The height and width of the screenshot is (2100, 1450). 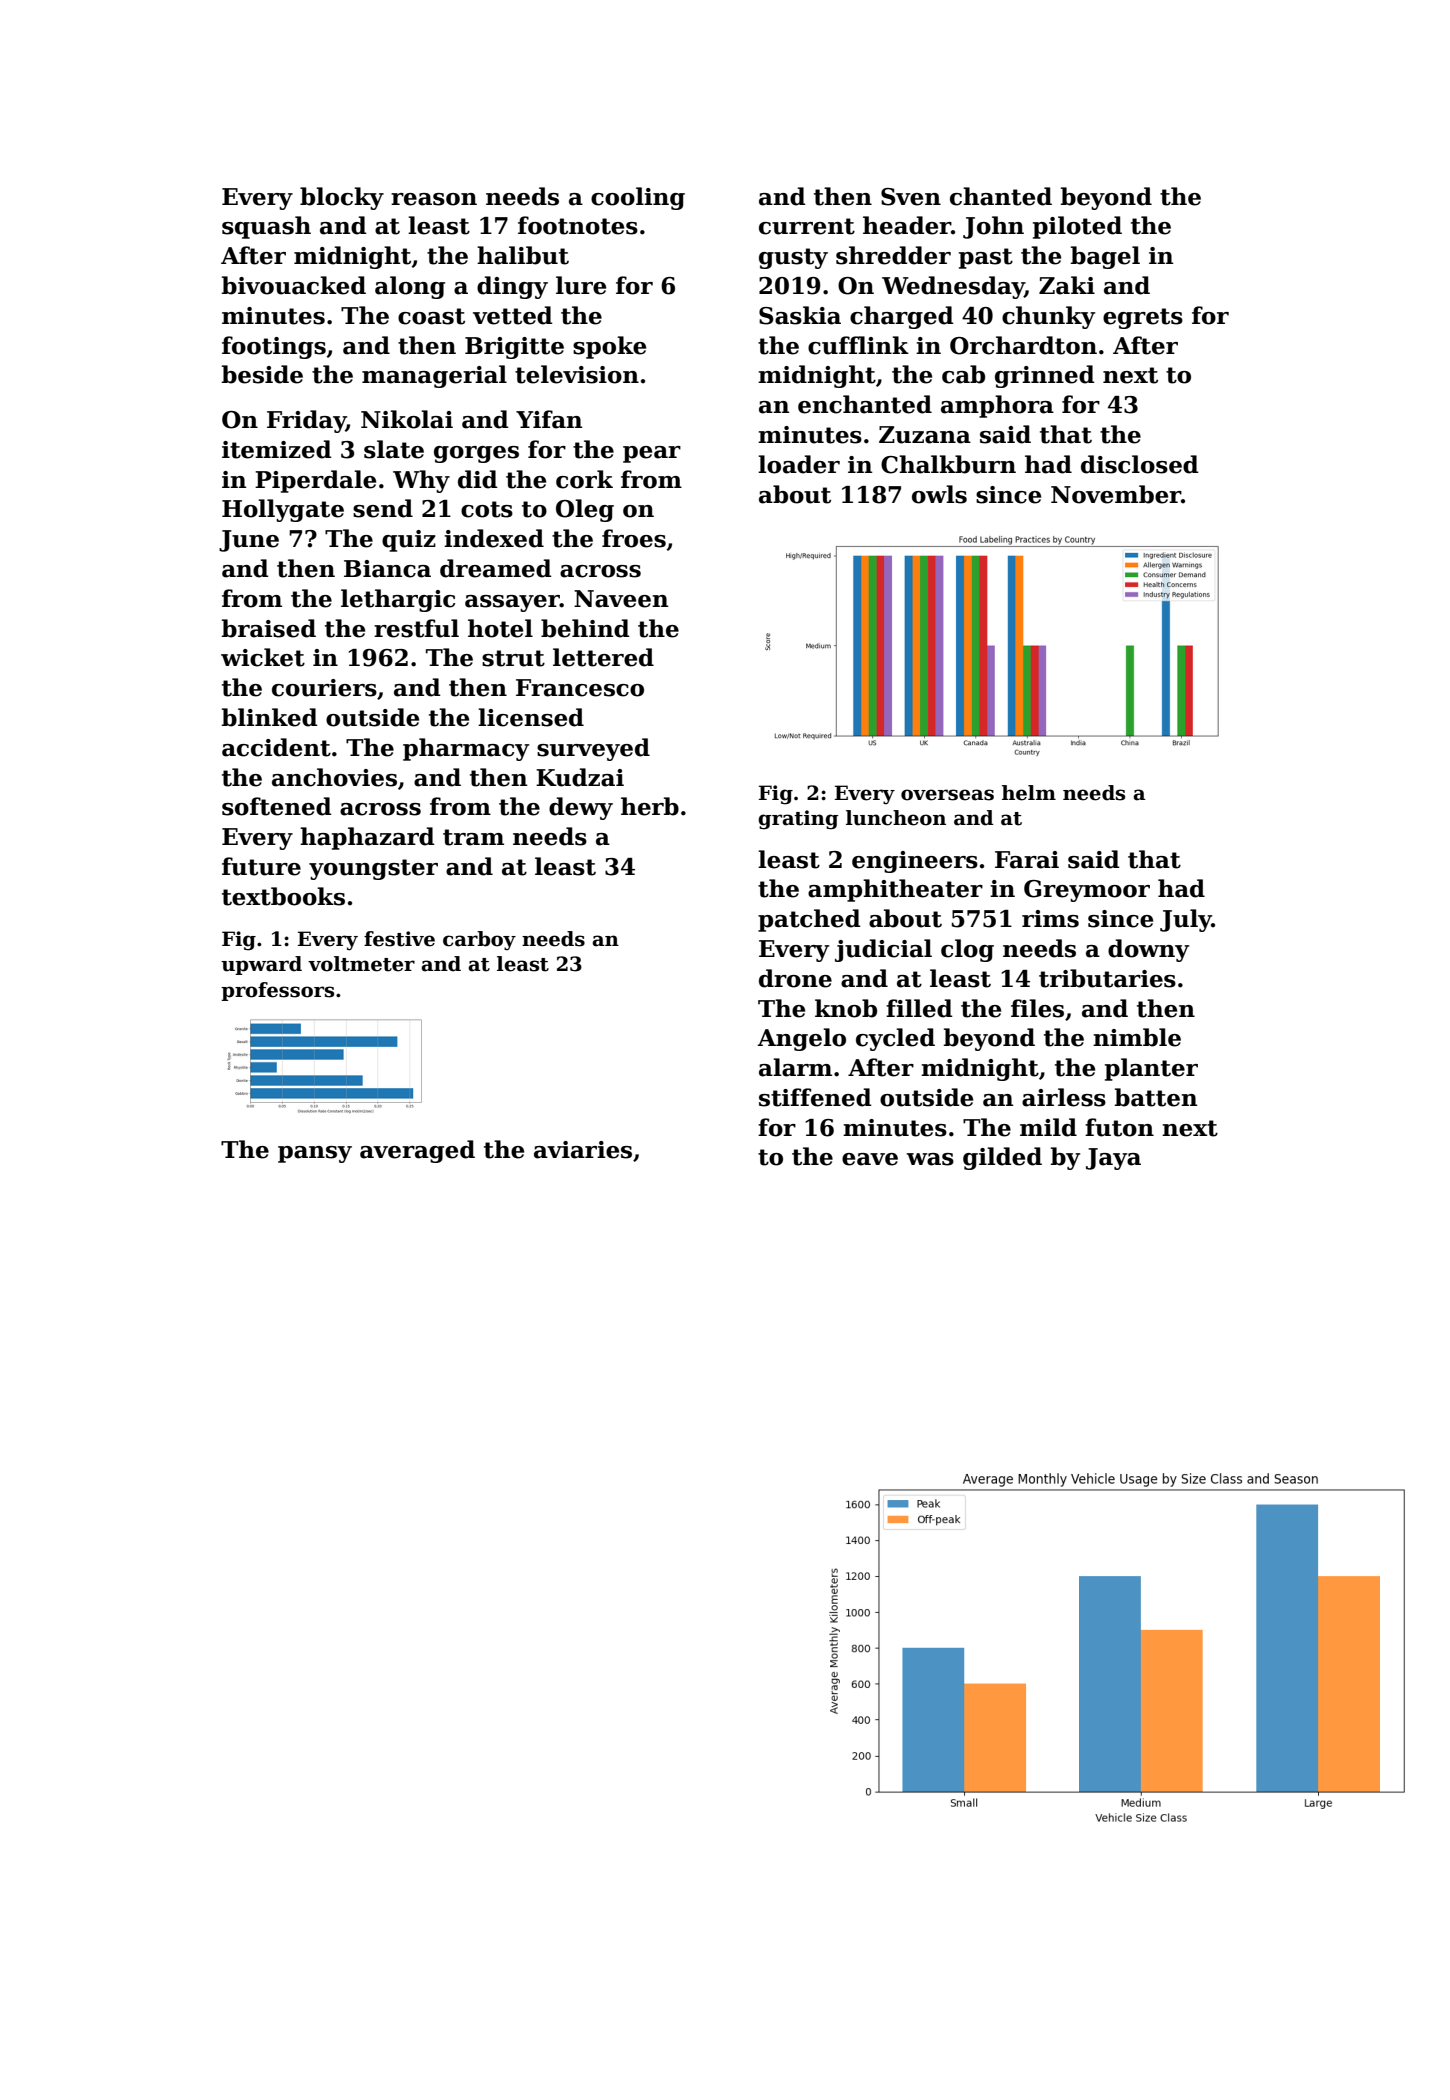 I want to click on past, so click(x=986, y=258).
